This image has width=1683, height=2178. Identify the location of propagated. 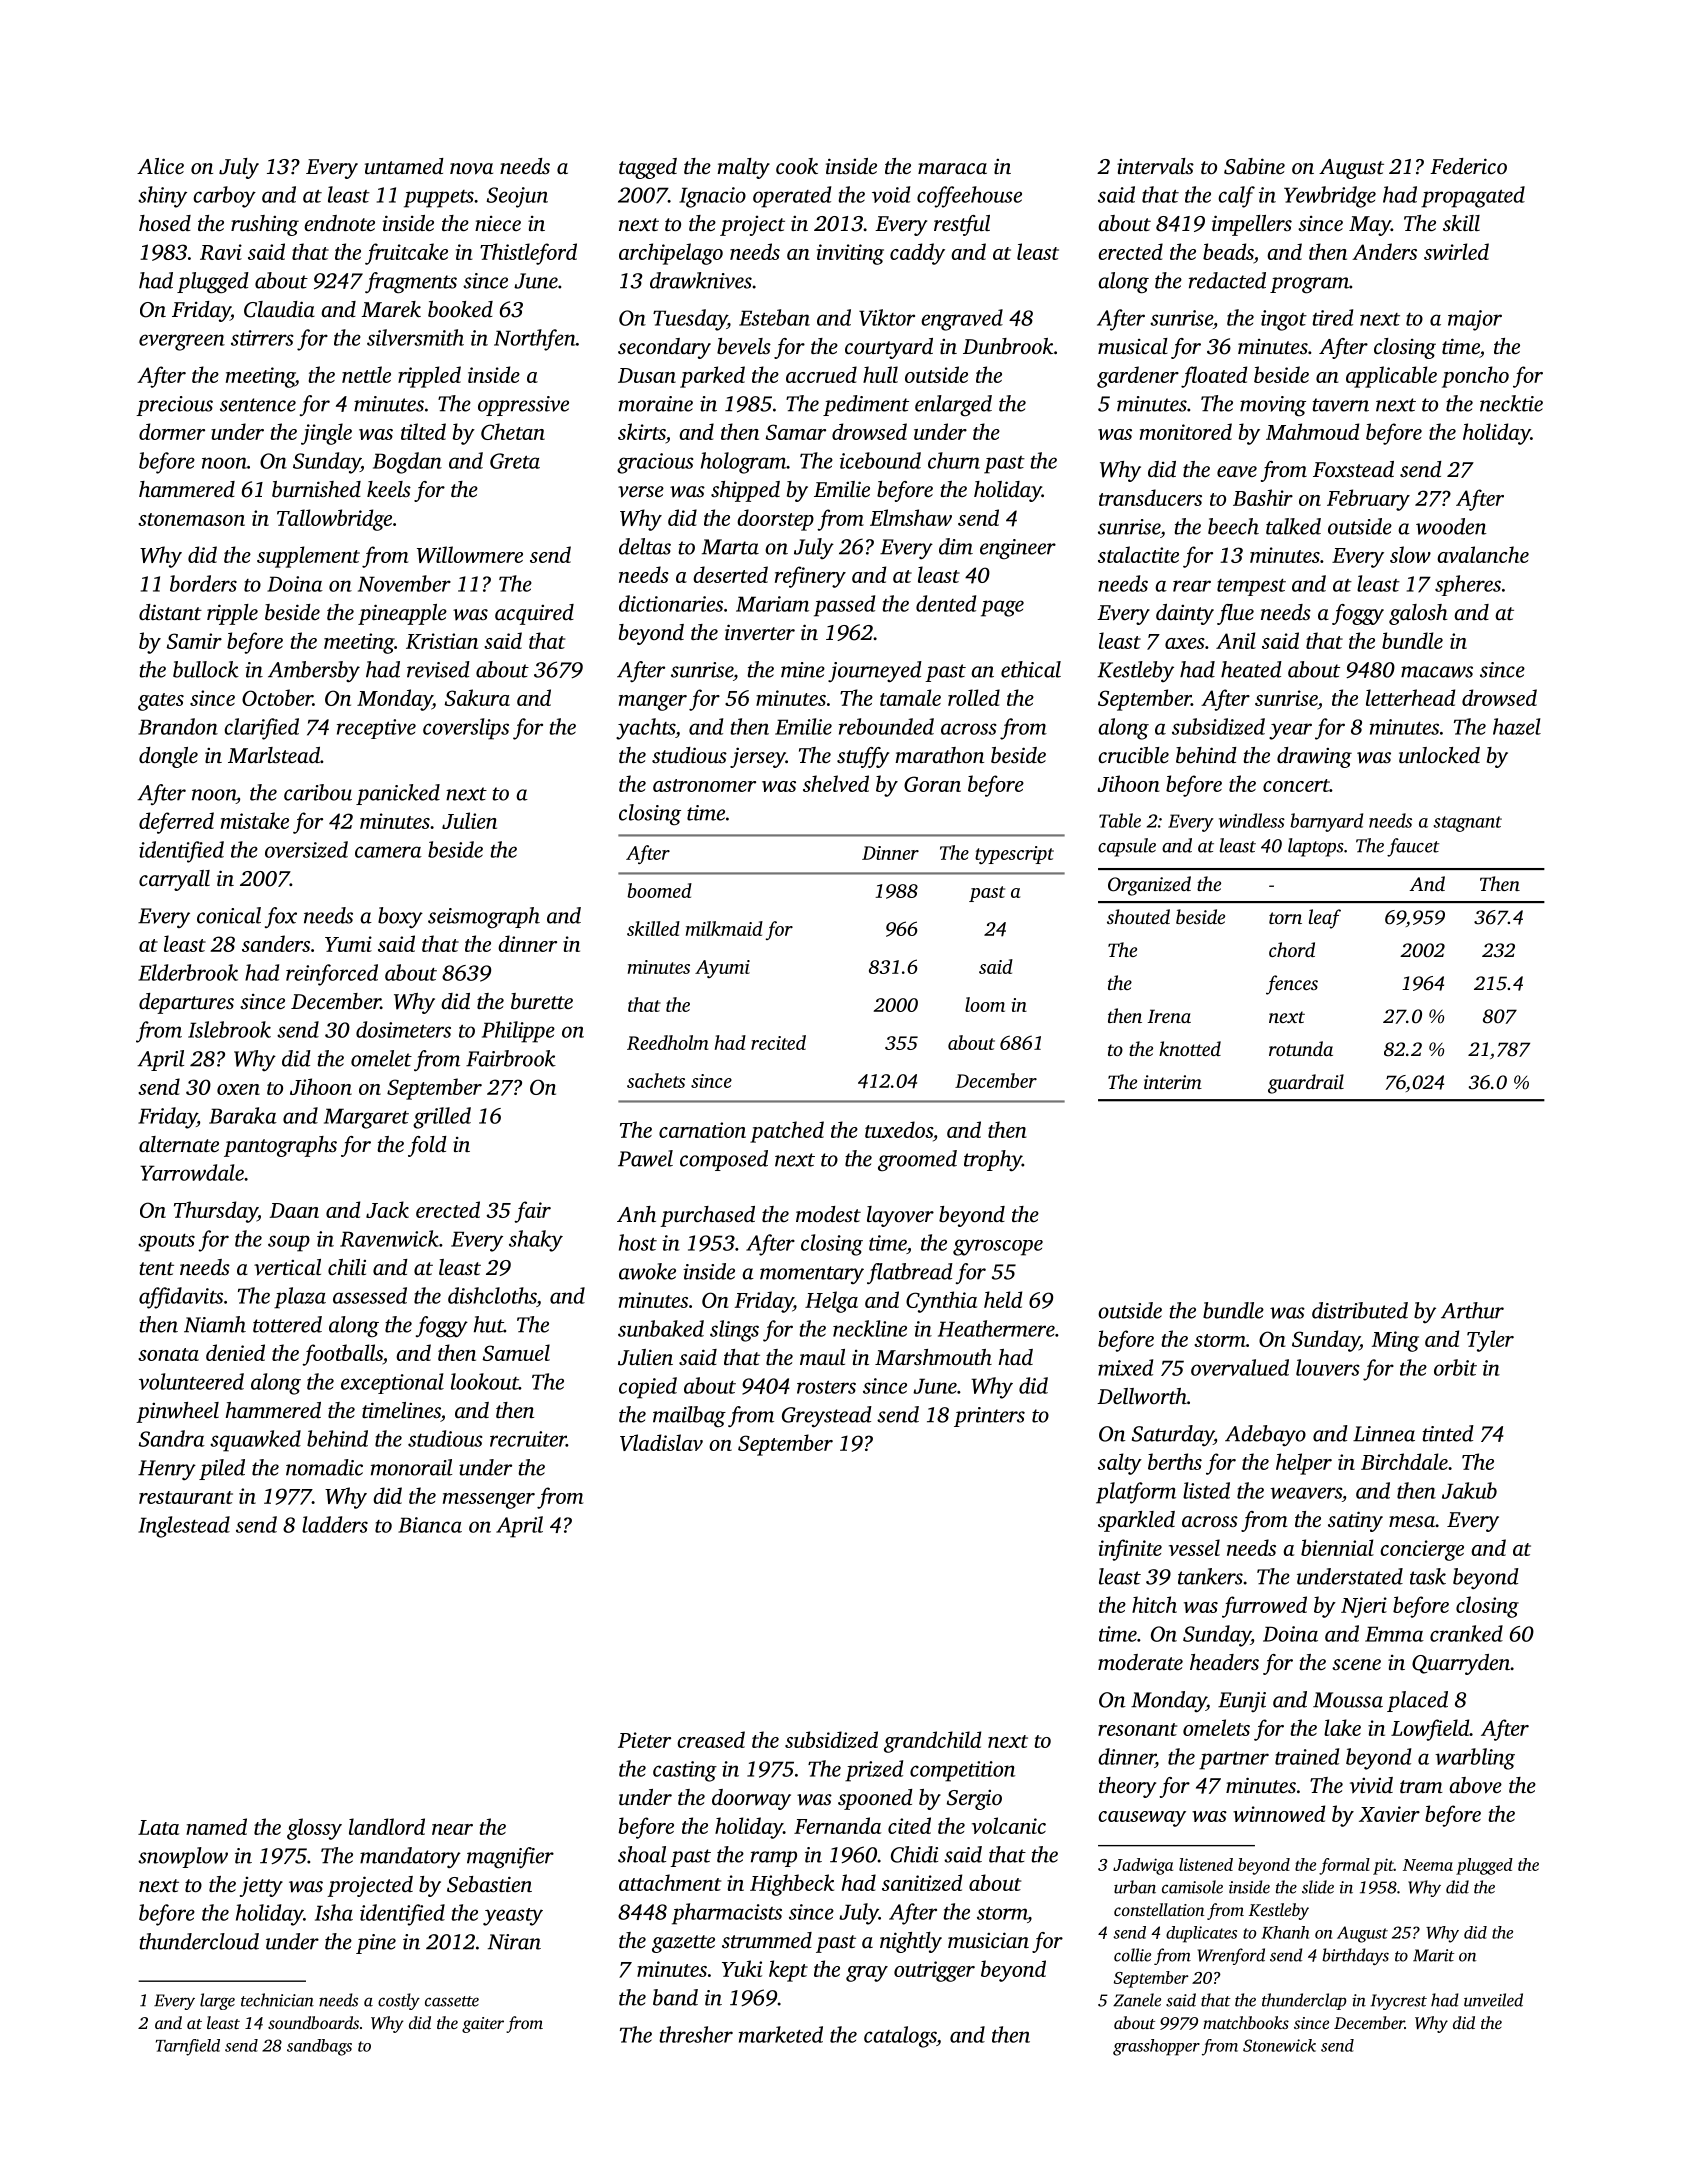
(1473, 197).
